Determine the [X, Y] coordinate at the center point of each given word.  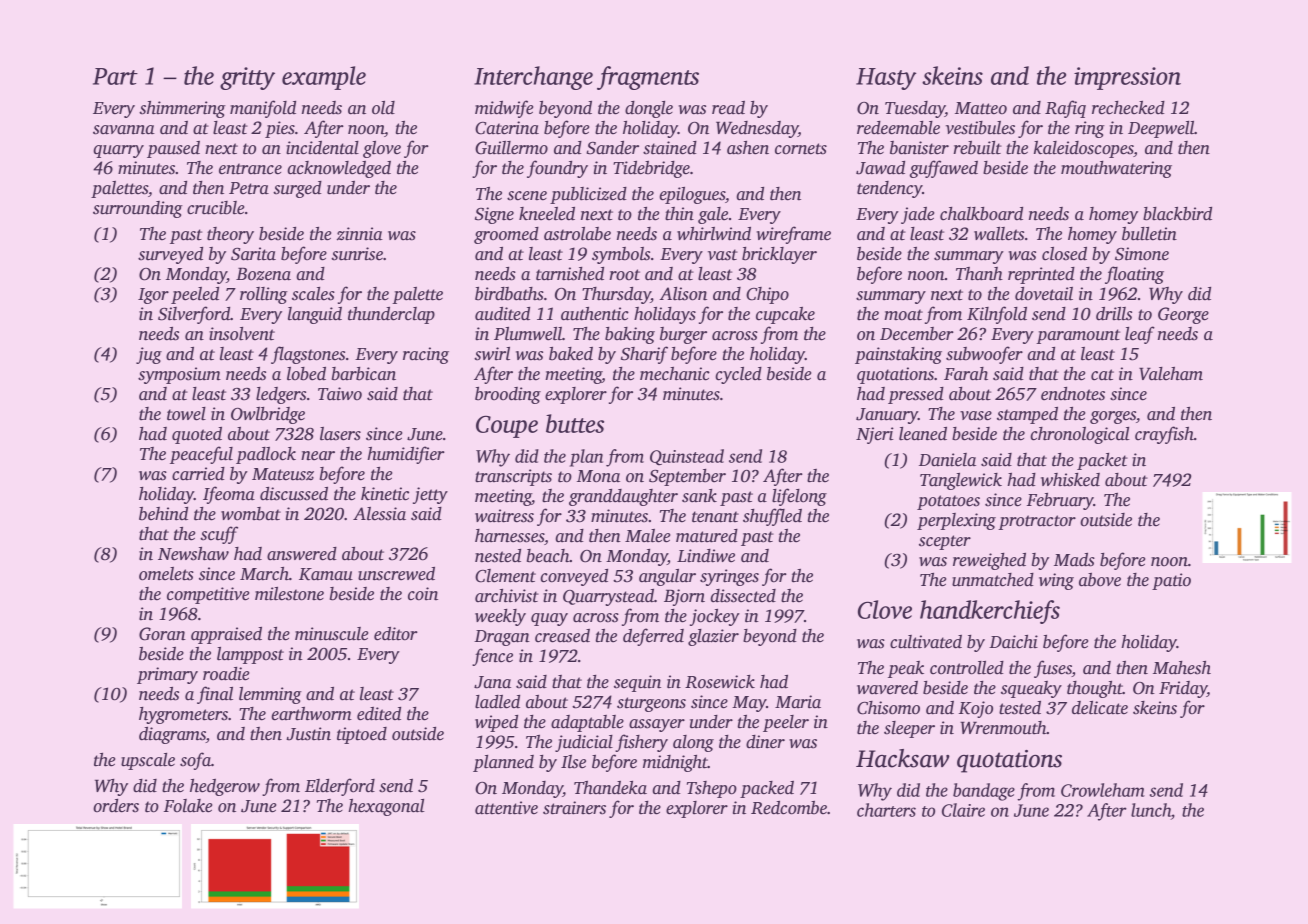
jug [149, 355]
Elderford [340, 787]
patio [1171, 581]
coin [423, 594]
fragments [648, 78]
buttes [575, 423]
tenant [715, 517]
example [324, 78]
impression [1127, 78]
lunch [1151, 810]
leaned [923, 434]
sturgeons [651, 704]
